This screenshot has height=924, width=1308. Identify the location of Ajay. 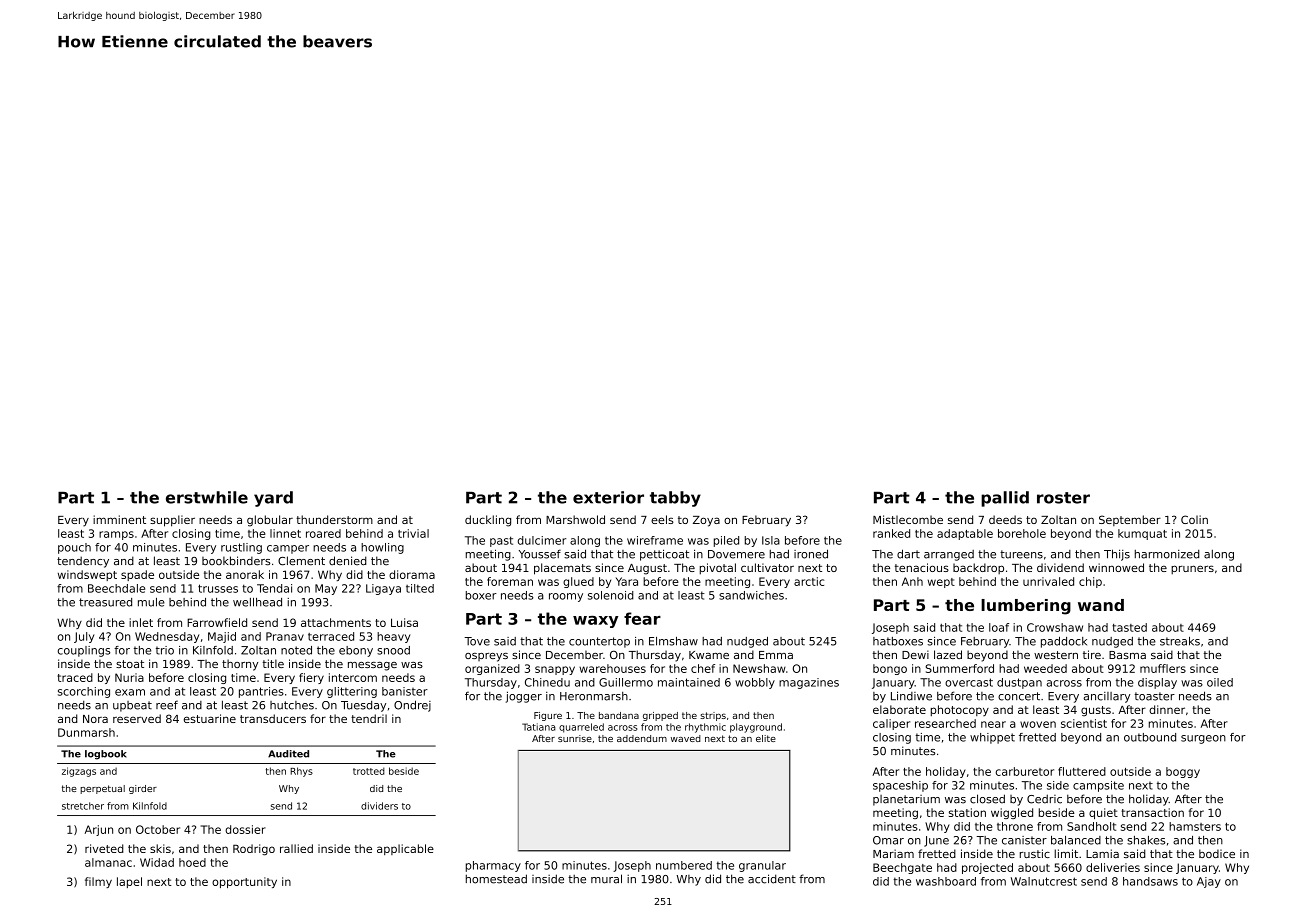
(1209, 882).
